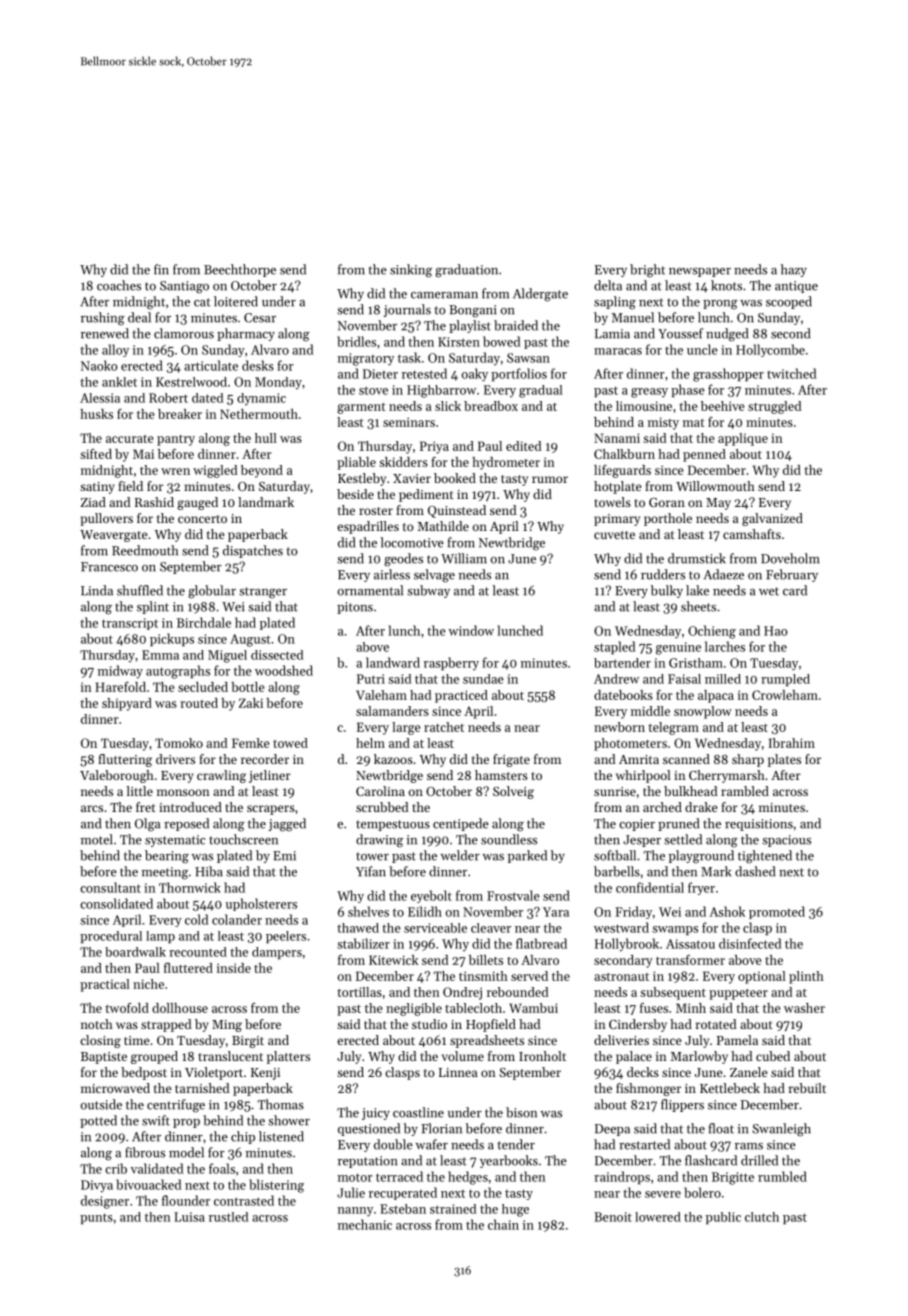 Image resolution: width=908 pixels, height=1316 pixels. What do you see at coordinates (161, 269) in the image?
I see `fin` at bounding box center [161, 269].
